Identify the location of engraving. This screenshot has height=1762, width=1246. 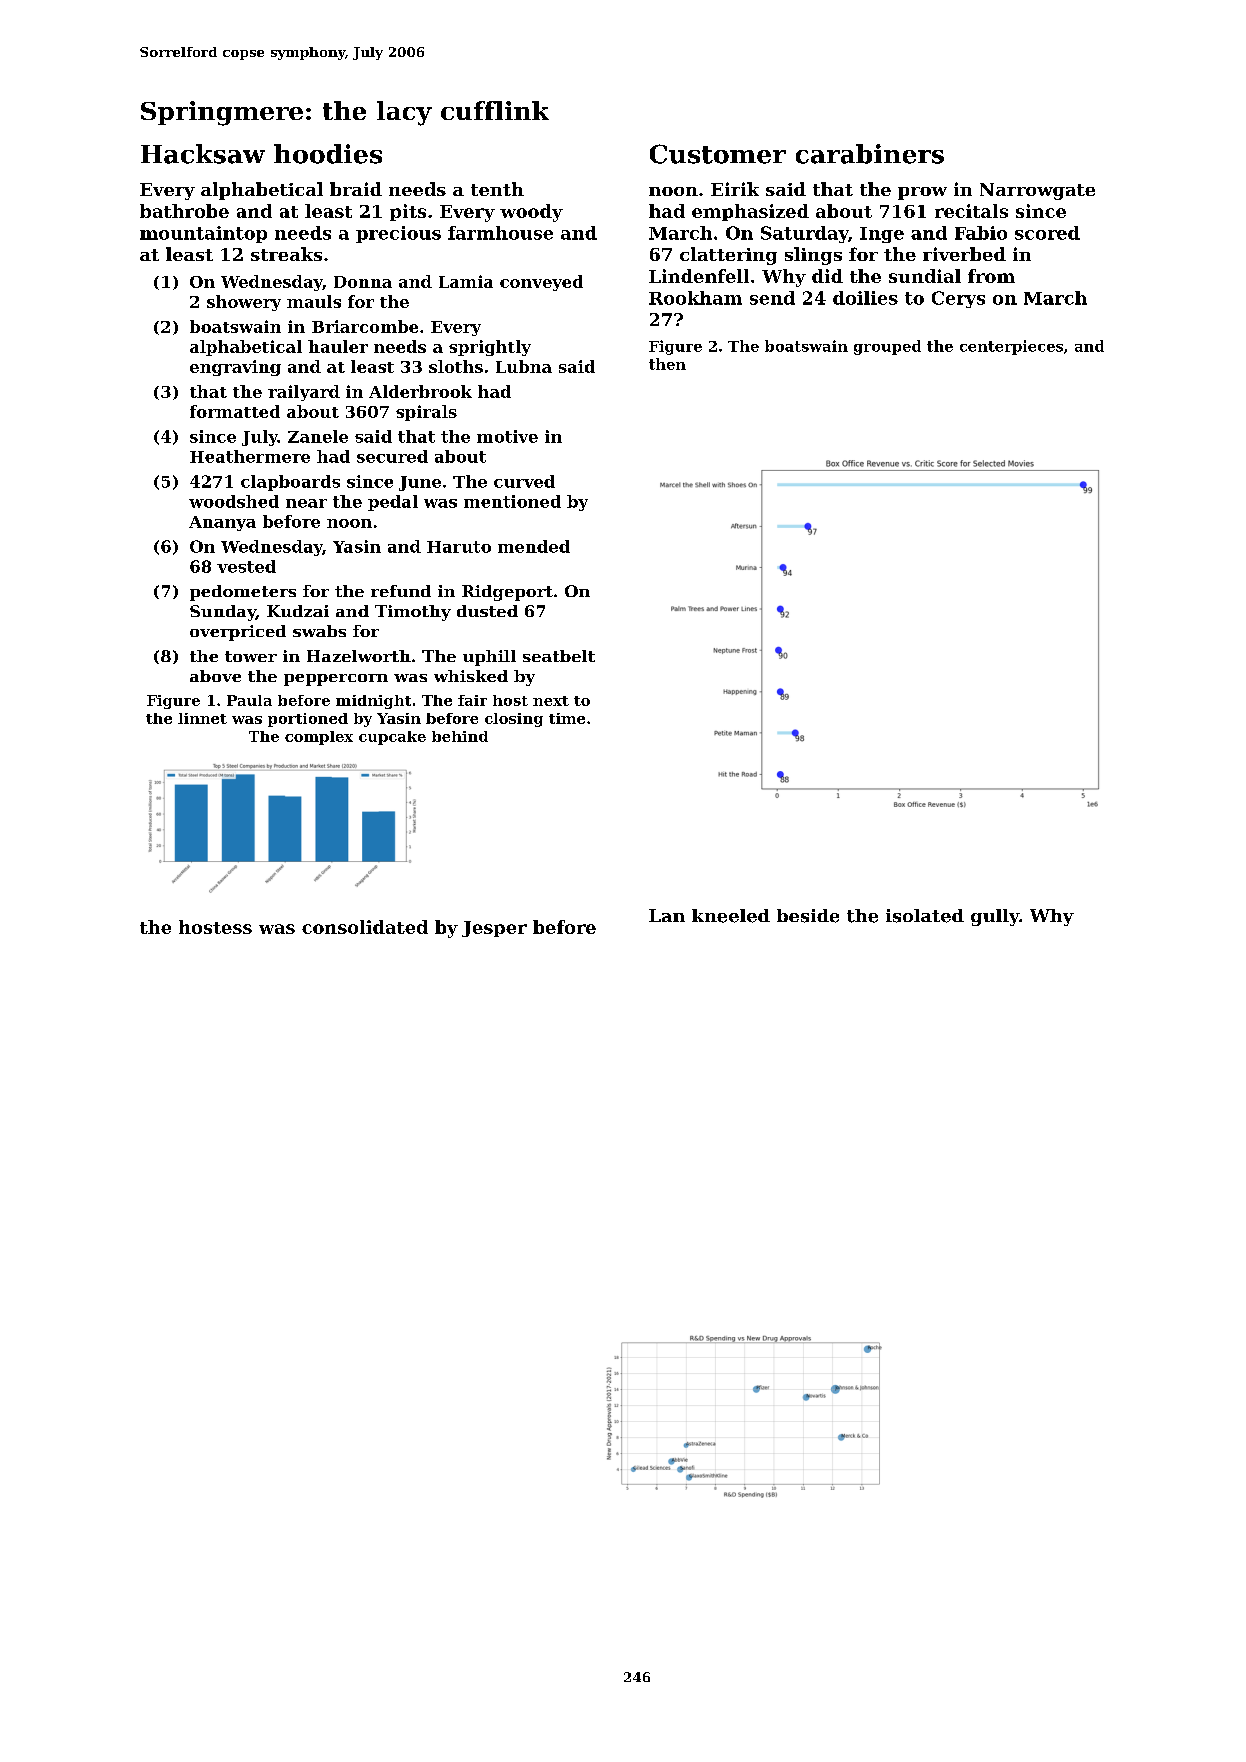
(235, 368).
